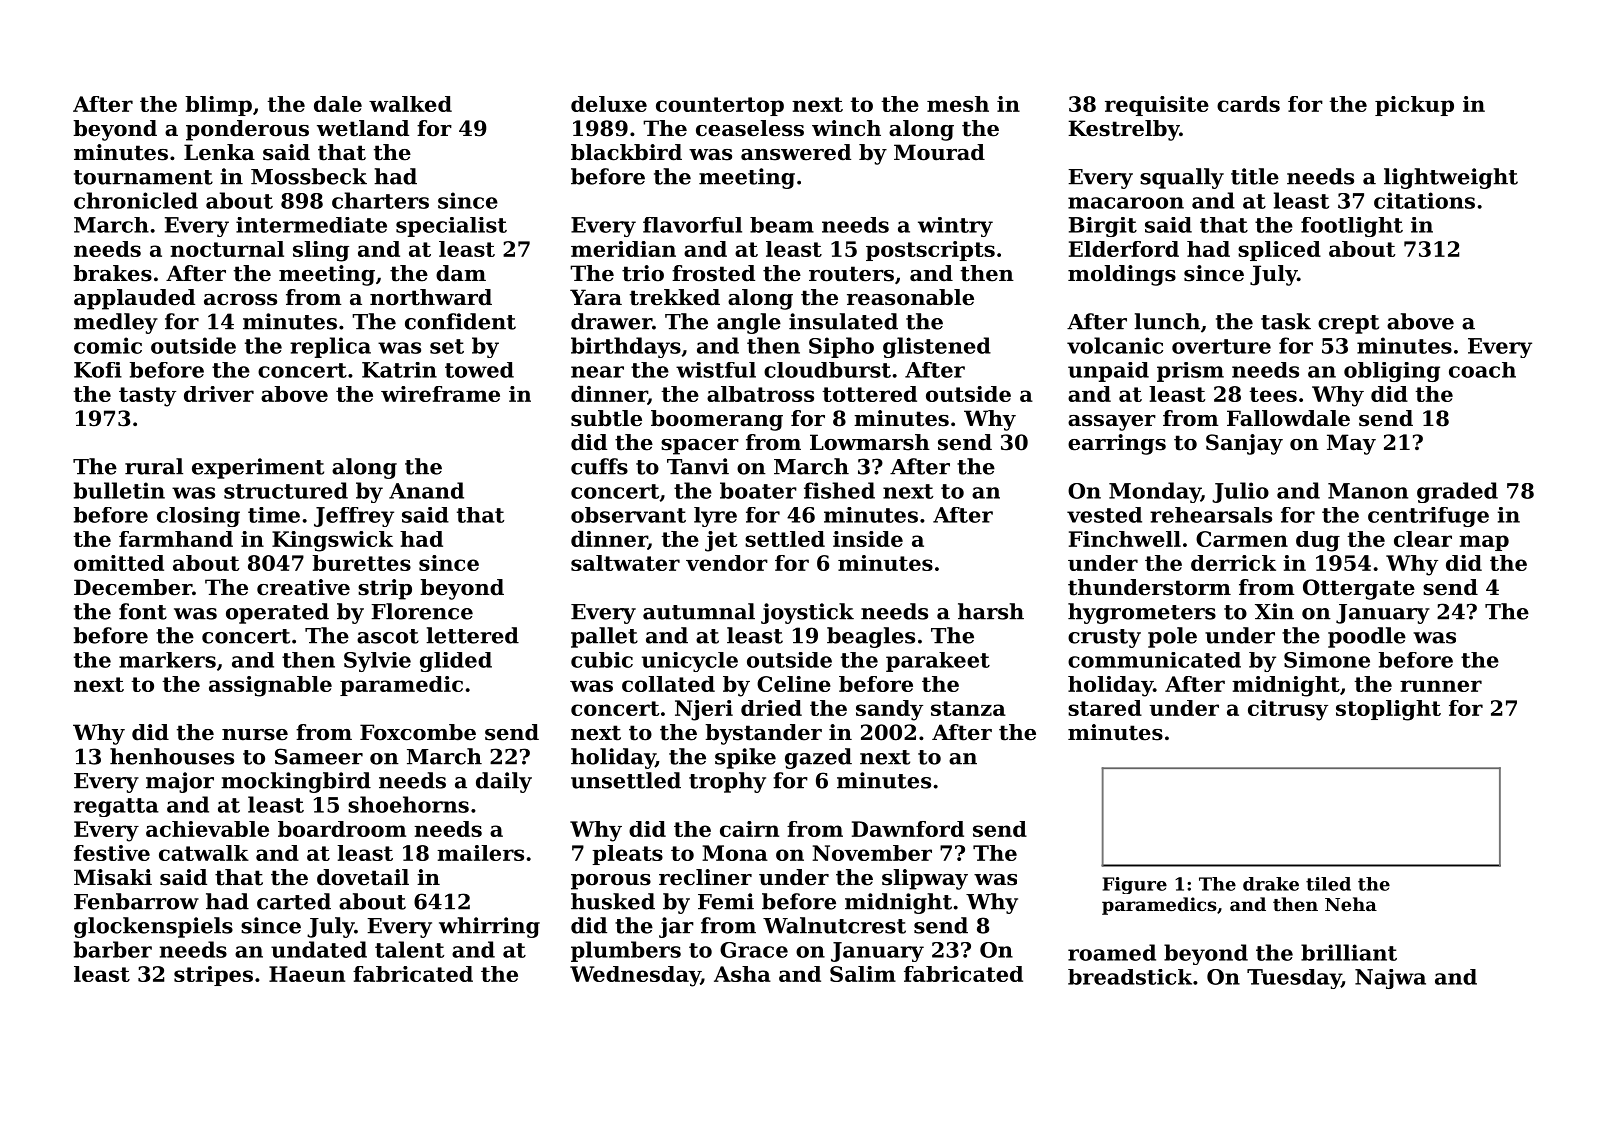 This screenshot has width=1608, height=1137. I want to click on spliced, so click(1279, 251).
